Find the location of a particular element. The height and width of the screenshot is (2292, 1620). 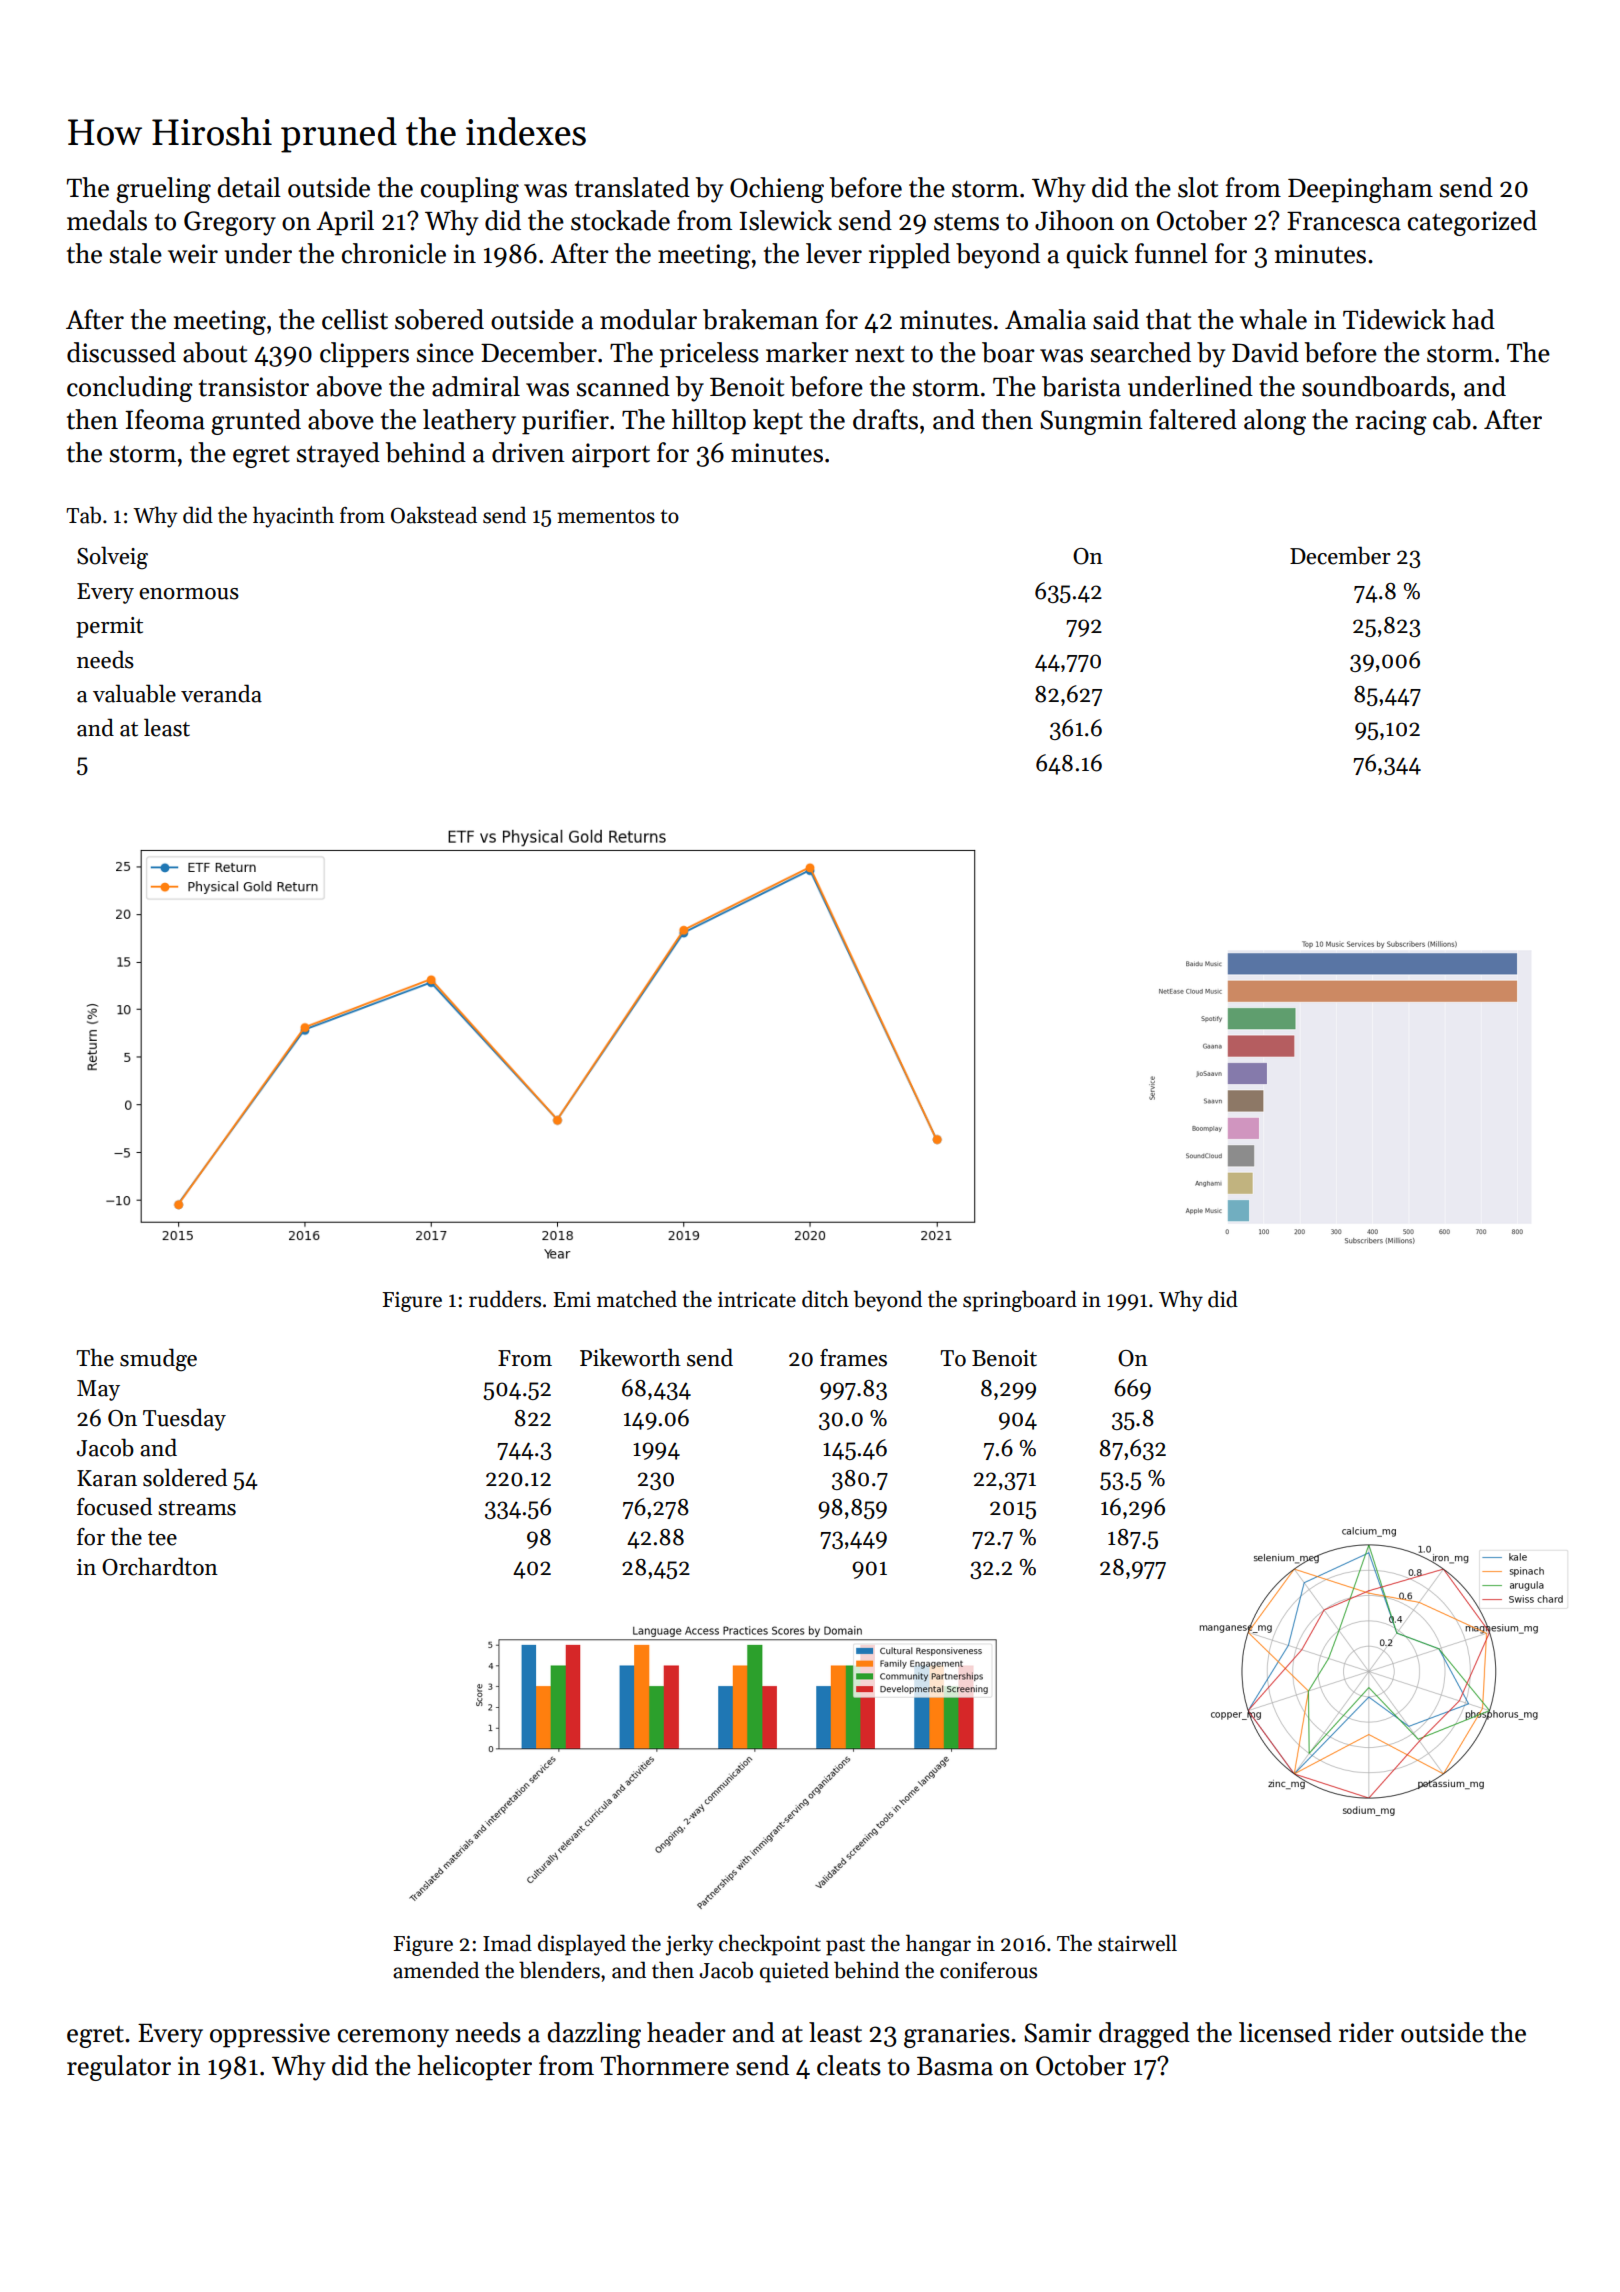

ditch is located at coordinates (825, 1299).
